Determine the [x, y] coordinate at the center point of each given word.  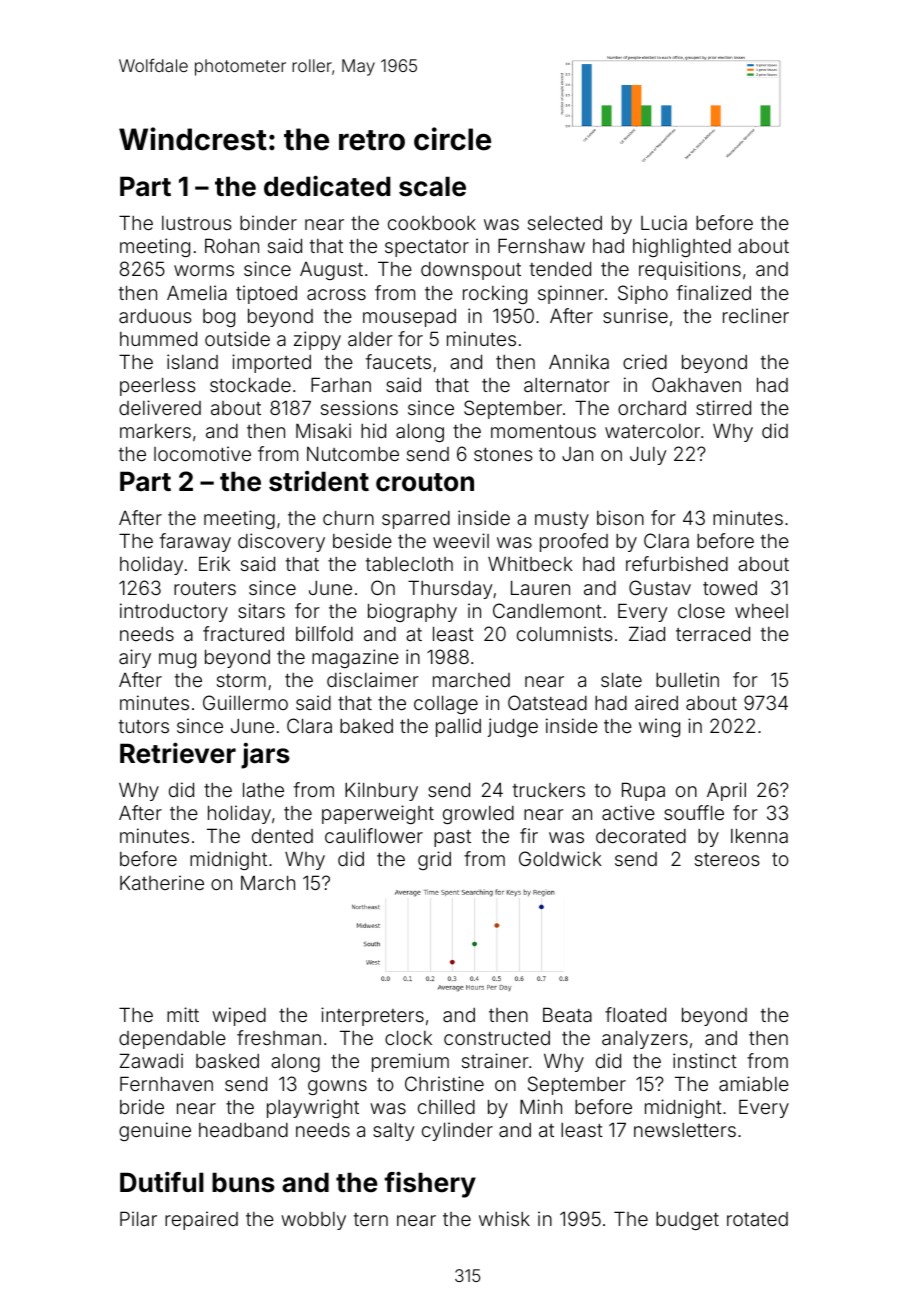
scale [432, 186]
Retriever [178, 753]
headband [243, 1130]
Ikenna [759, 835]
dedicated [327, 186]
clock [408, 1037]
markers [155, 431]
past [452, 838]
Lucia [664, 222]
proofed [574, 542]
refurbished [677, 563]
